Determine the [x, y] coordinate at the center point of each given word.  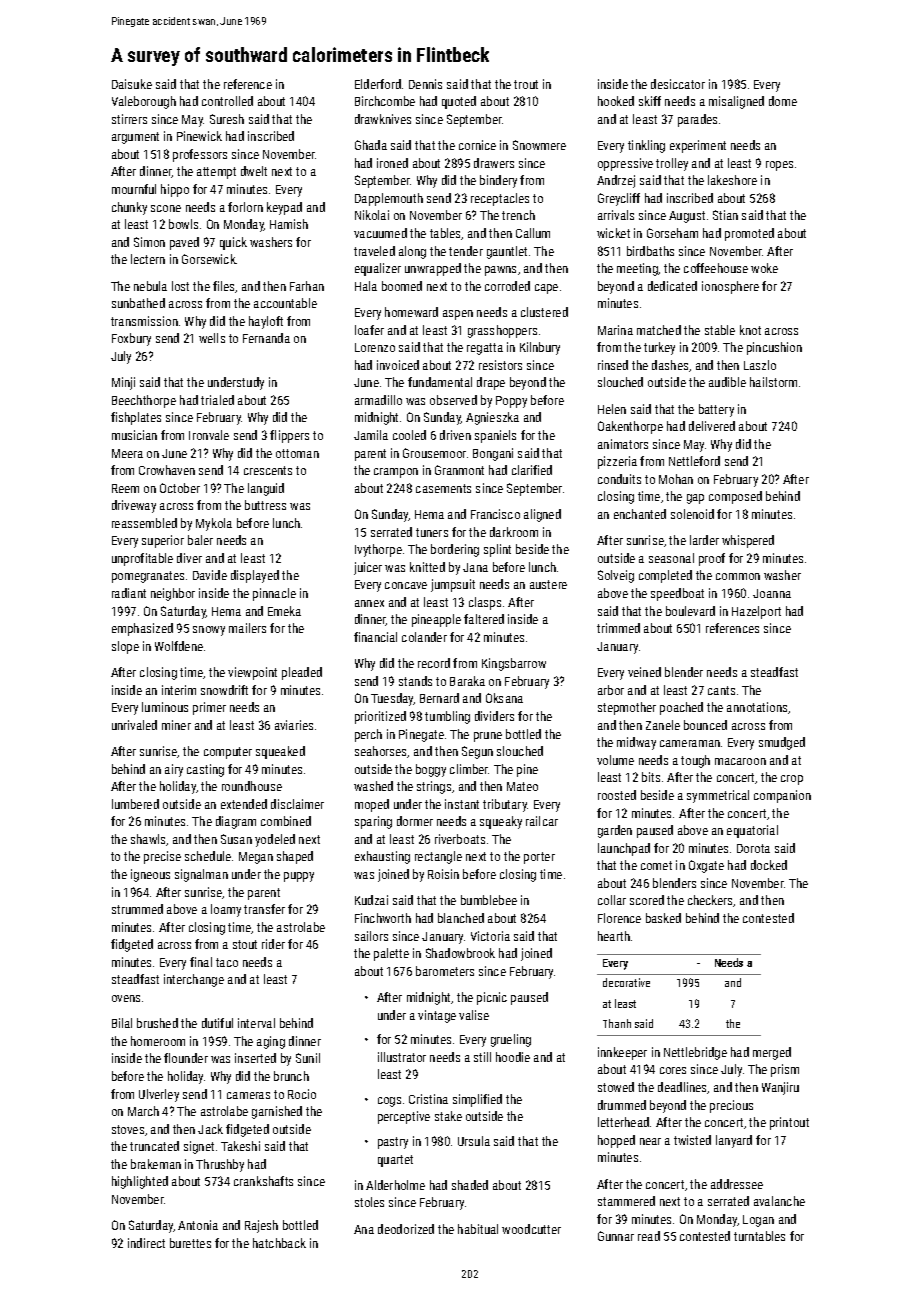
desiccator [678, 84]
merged [772, 1053]
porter [539, 858]
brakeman [156, 1164]
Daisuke [132, 84]
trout [526, 84]
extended [244, 804]
